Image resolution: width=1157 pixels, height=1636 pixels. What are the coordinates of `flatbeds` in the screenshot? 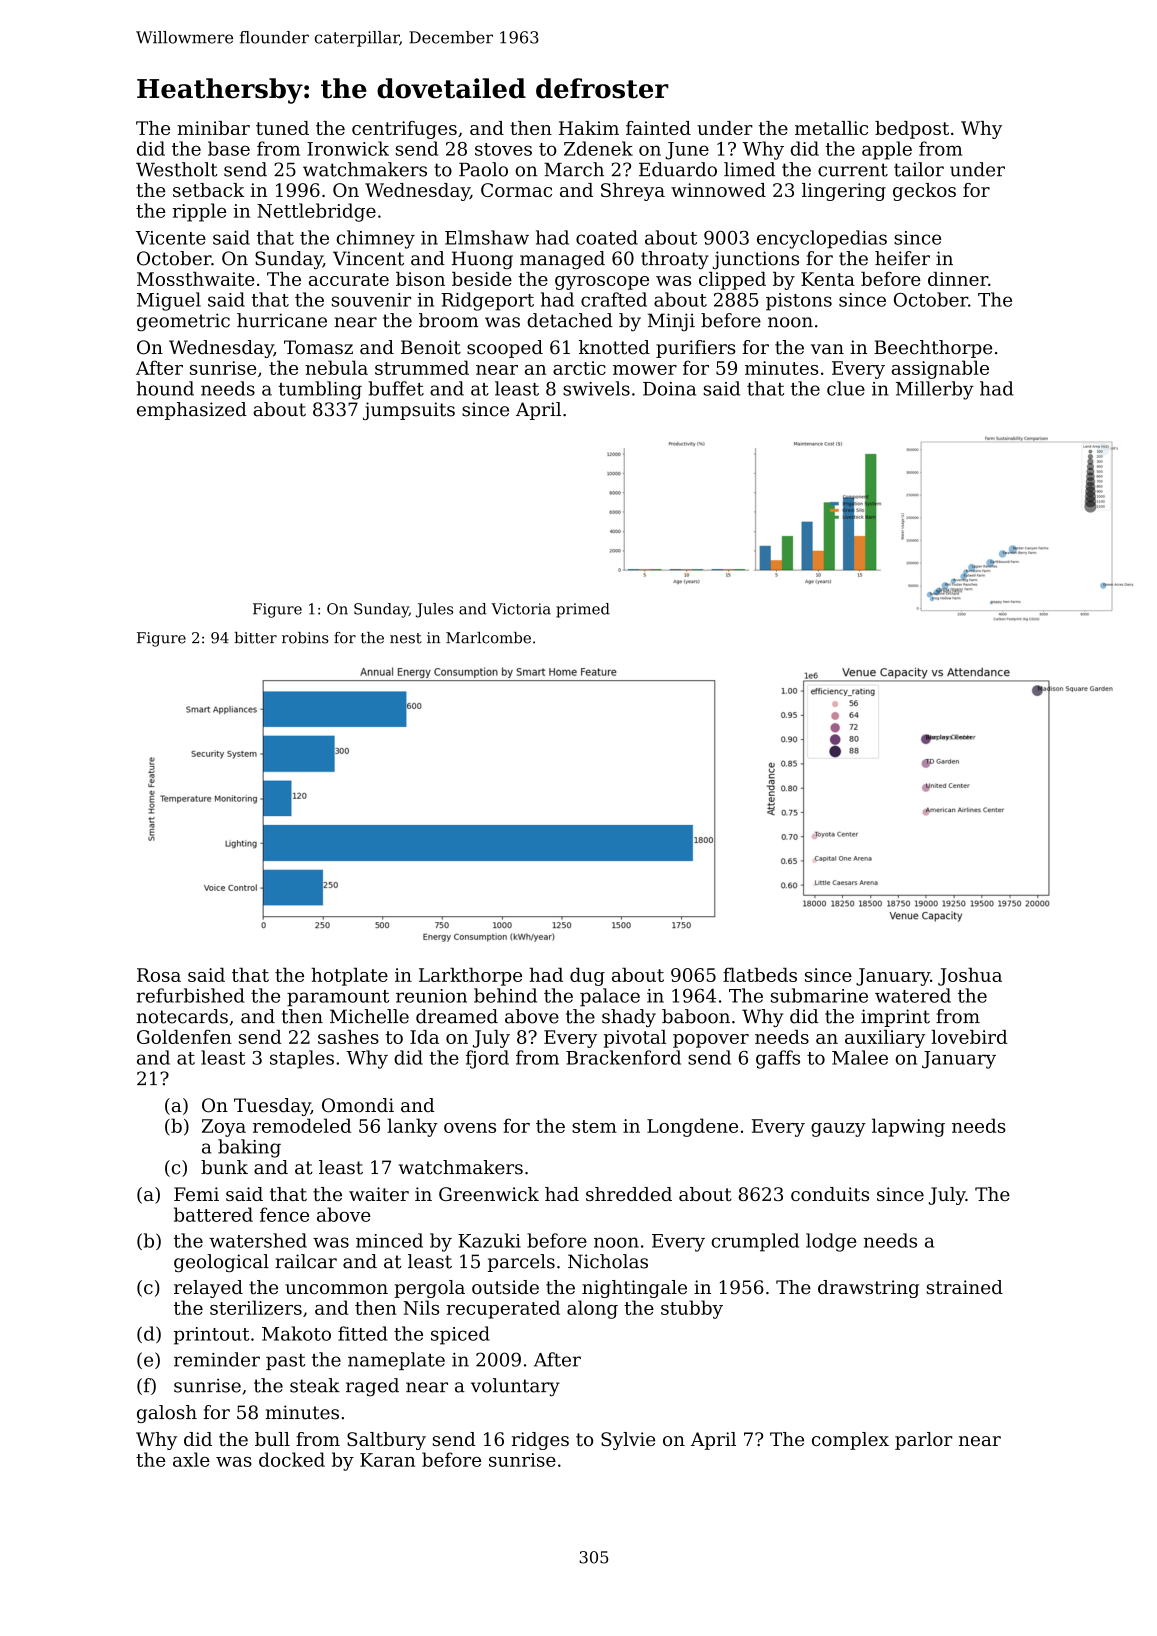 It's located at (760, 974).
